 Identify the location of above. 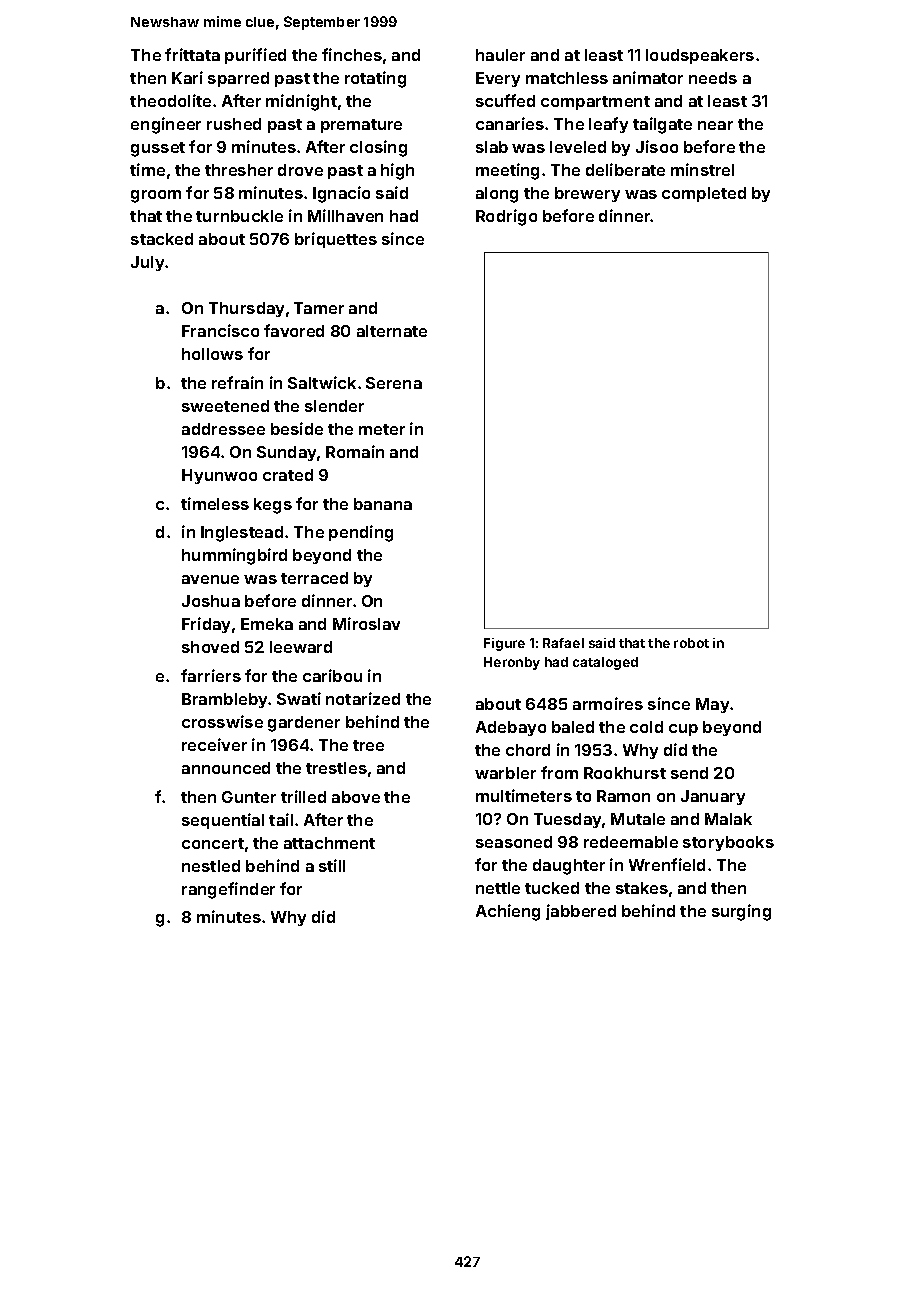
(356, 797).
